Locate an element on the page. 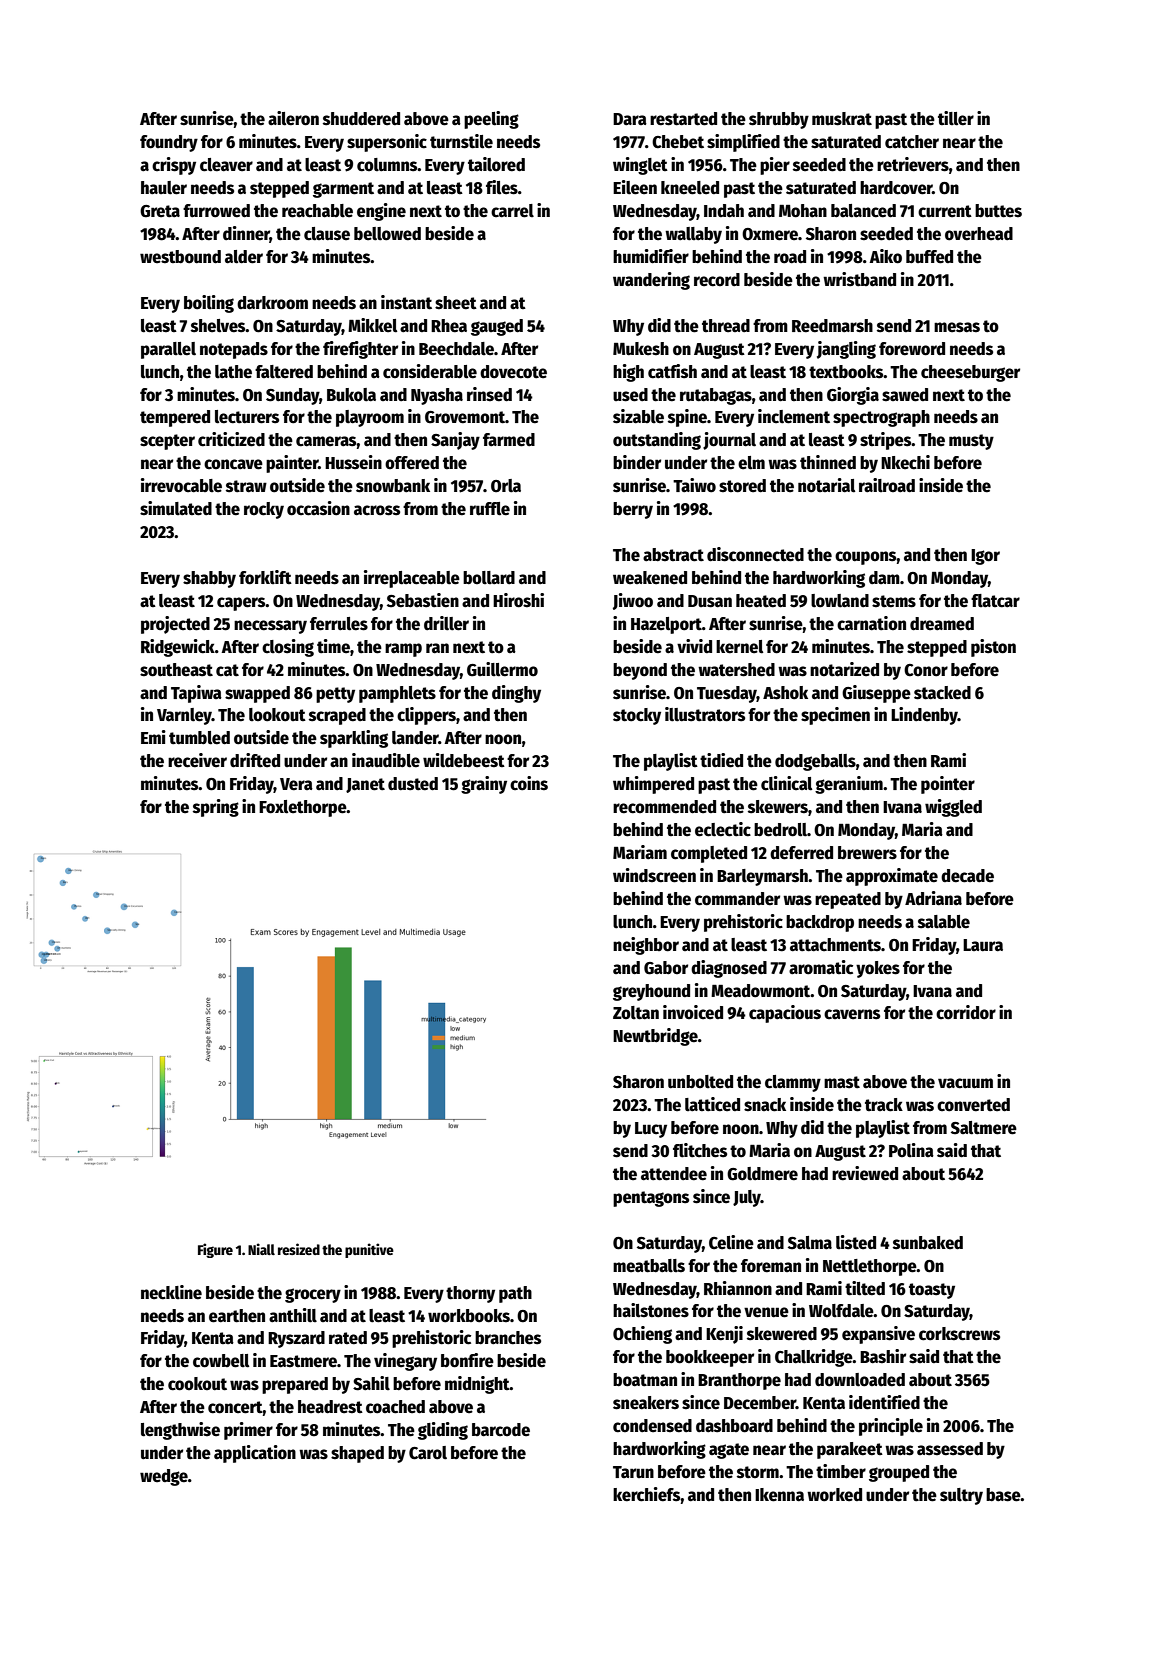 This image has width=1165, height=1654. base is located at coordinates (1003, 1495).
